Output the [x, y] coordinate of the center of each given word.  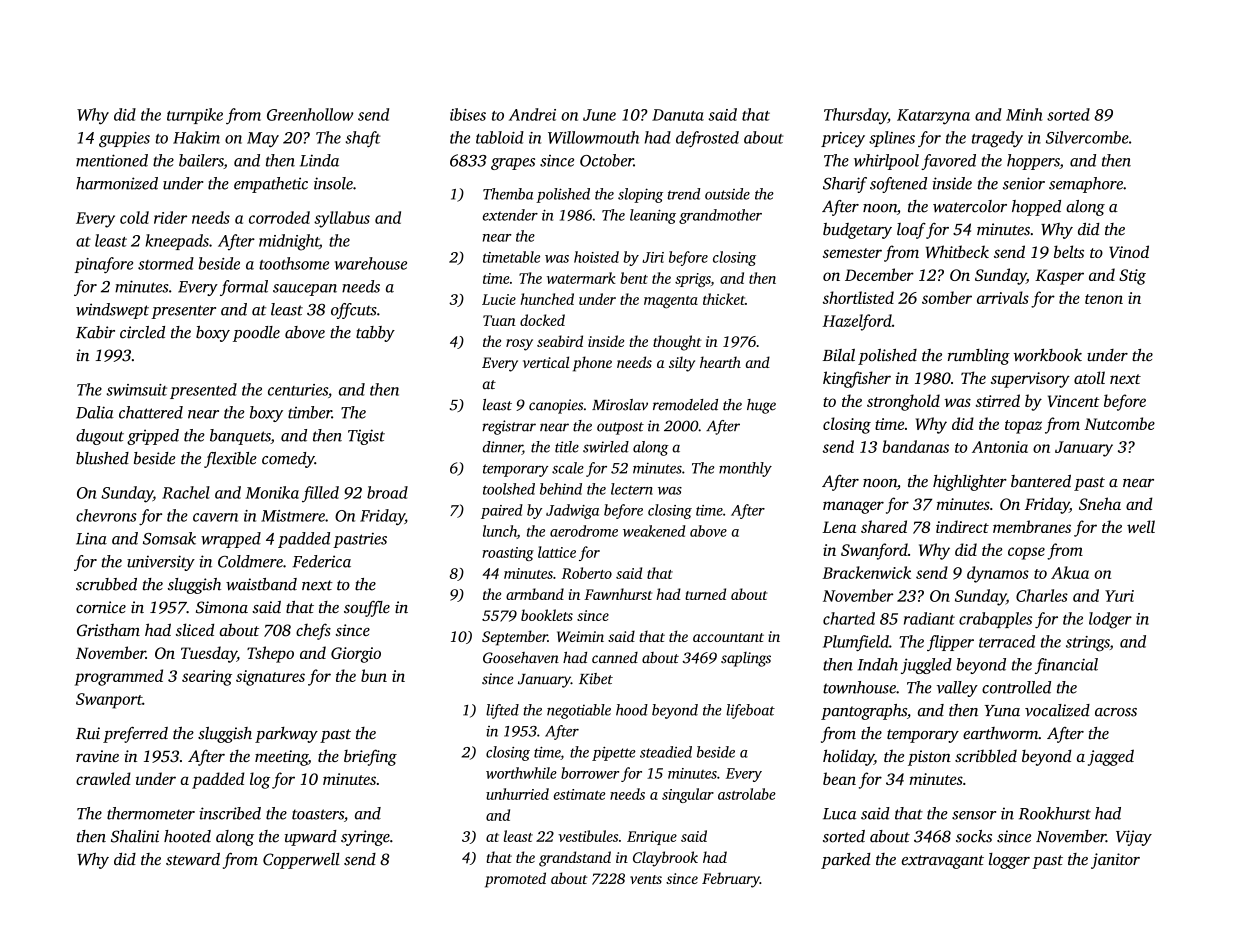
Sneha [1100, 503]
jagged [1111, 757]
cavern [215, 517]
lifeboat [750, 711]
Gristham [108, 630]
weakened [654, 531]
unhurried [517, 794]
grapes [513, 164]
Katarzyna [933, 117]
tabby [375, 334]
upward [311, 838]
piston [929, 758]
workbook [1048, 355]
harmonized [117, 183]
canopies [556, 406]
